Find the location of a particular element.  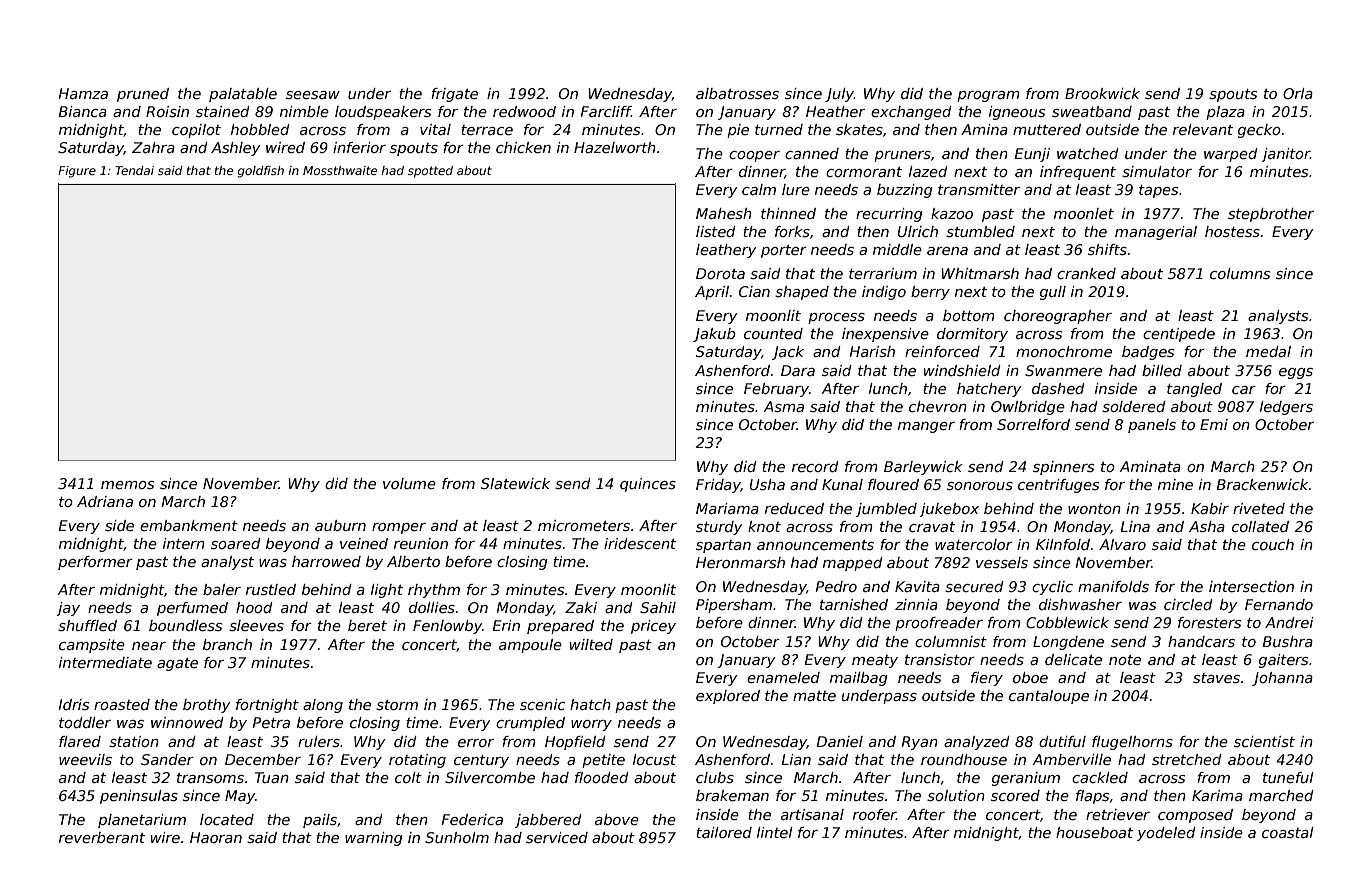

intern is located at coordinates (184, 543).
